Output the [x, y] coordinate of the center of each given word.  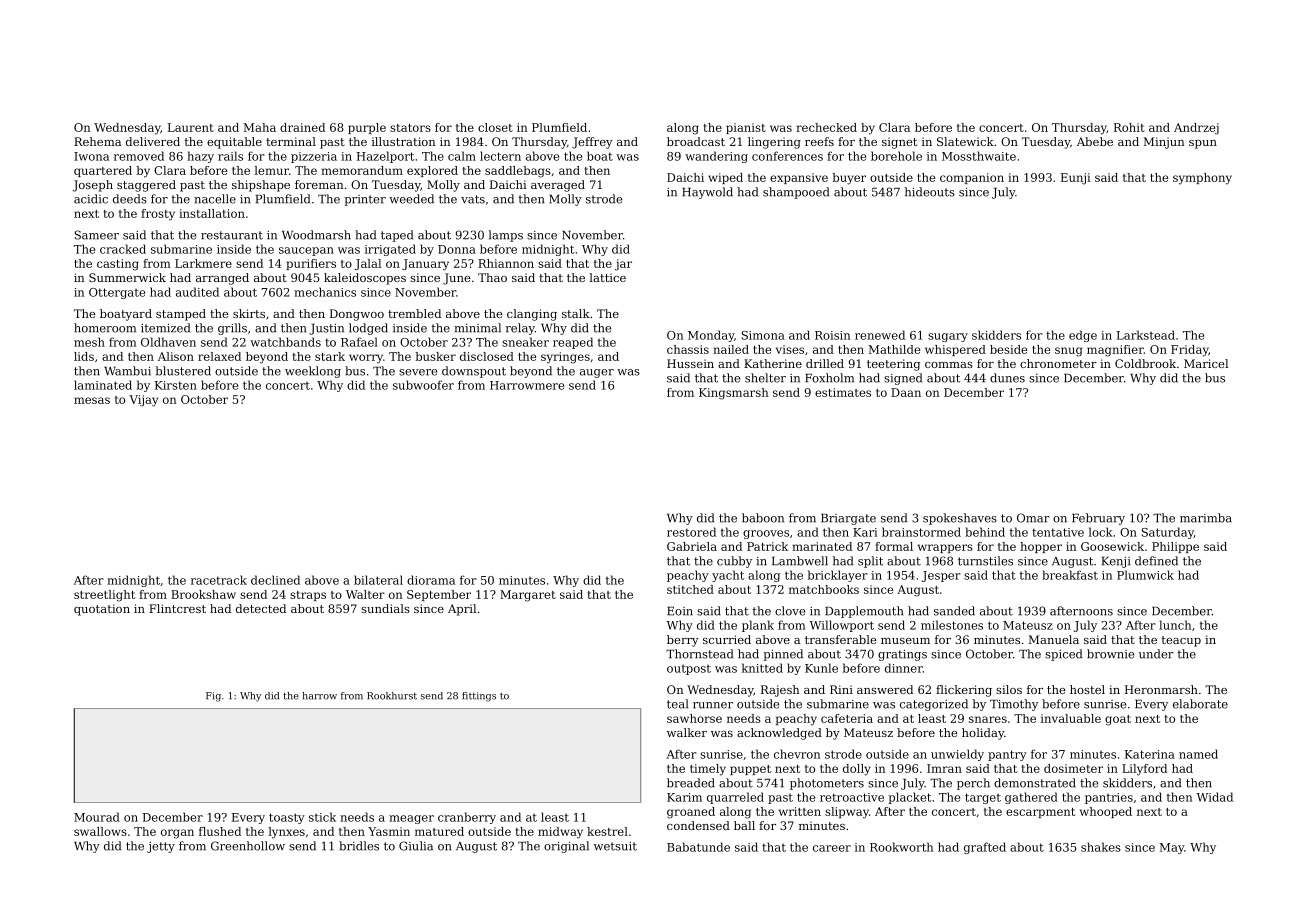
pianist [746, 128]
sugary [948, 337]
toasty [287, 818]
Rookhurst [392, 696]
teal [677, 704]
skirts [249, 313]
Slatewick [965, 141]
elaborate [1200, 704]
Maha [259, 127]
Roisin [832, 335]
